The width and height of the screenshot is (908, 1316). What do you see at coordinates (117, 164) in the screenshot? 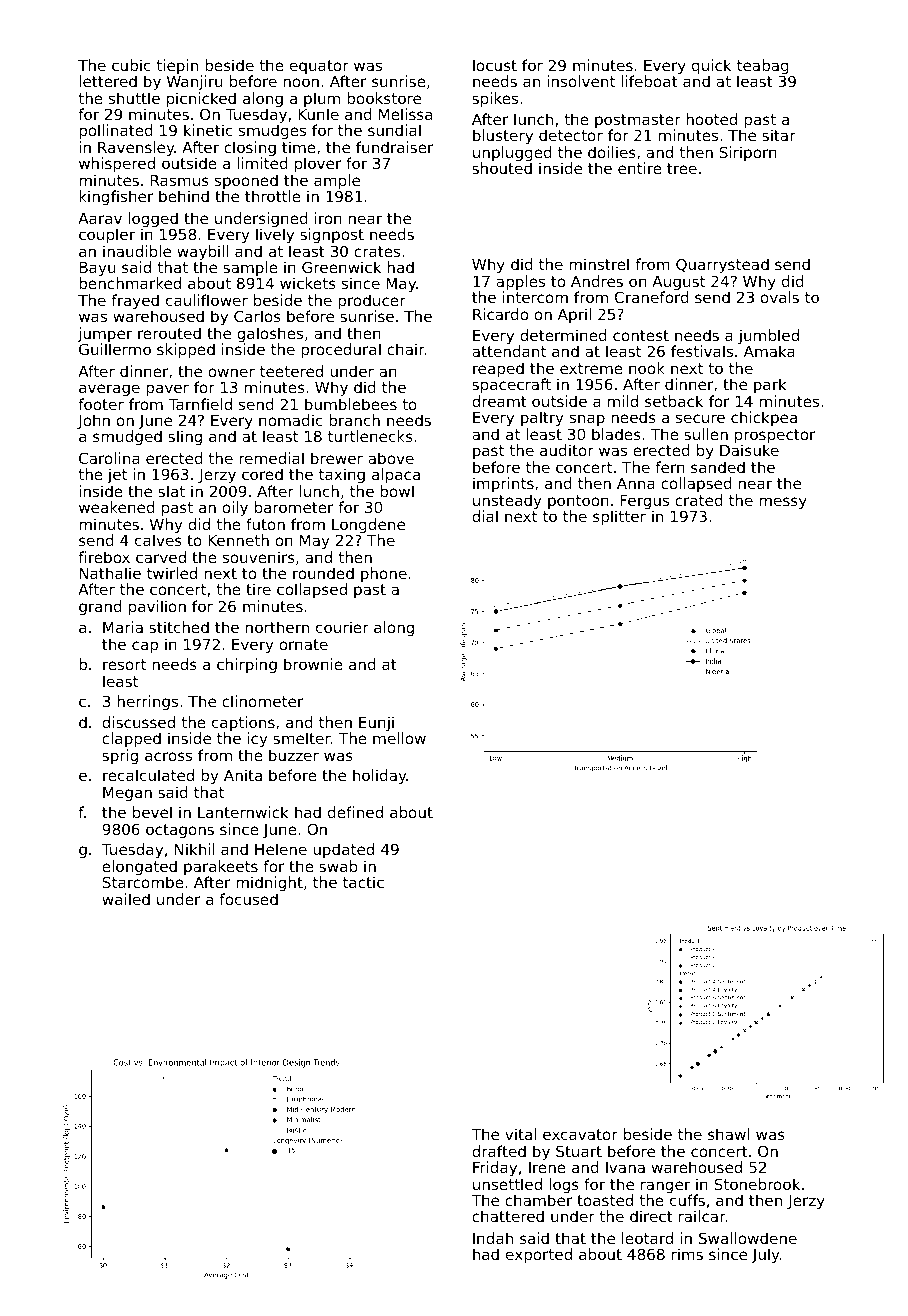
I see `whispered` at bounding box center [117, 164].
